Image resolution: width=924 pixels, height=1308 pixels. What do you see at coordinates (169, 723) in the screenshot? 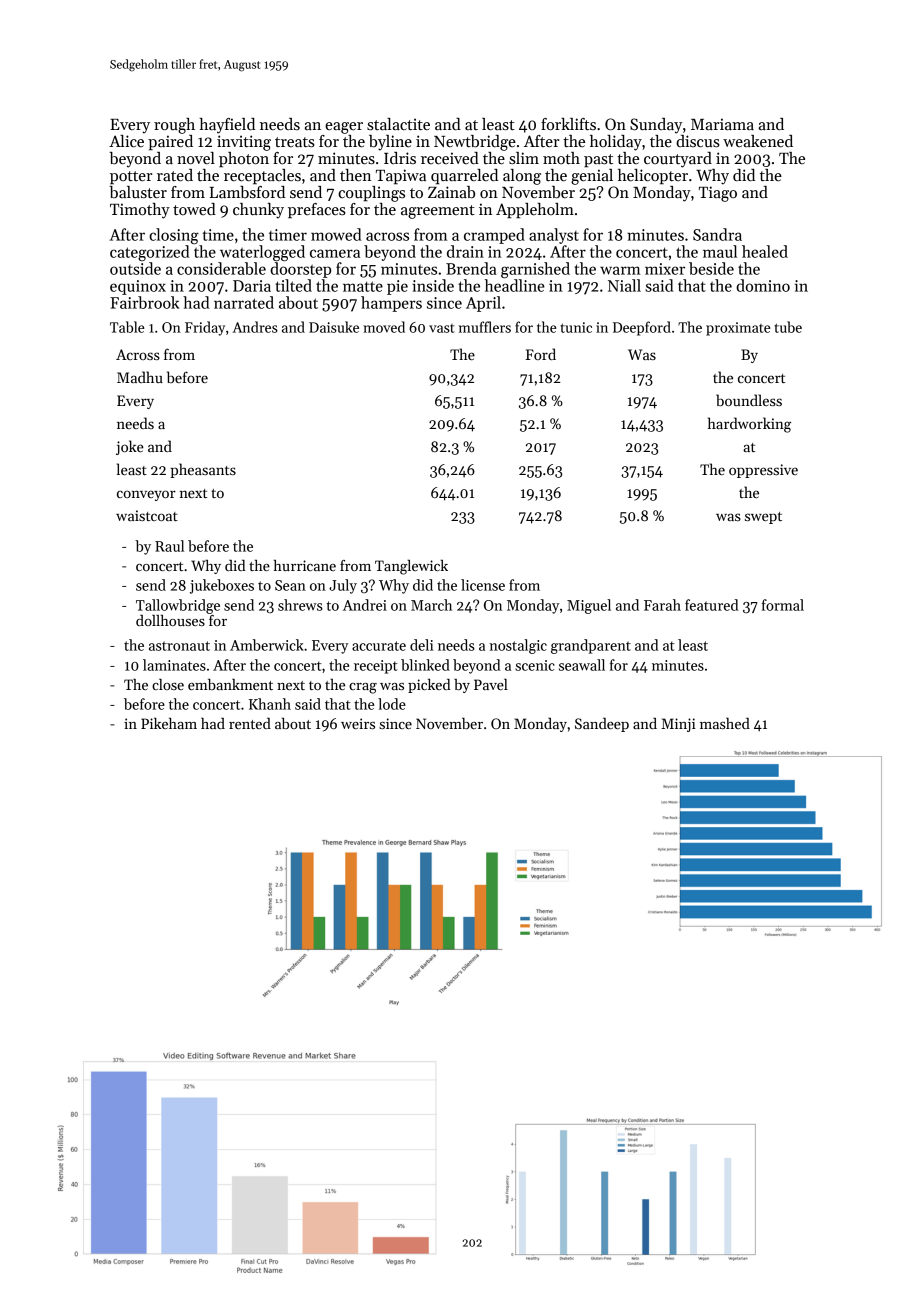
I see `Pikeham` at bounding box center [169, 723].
